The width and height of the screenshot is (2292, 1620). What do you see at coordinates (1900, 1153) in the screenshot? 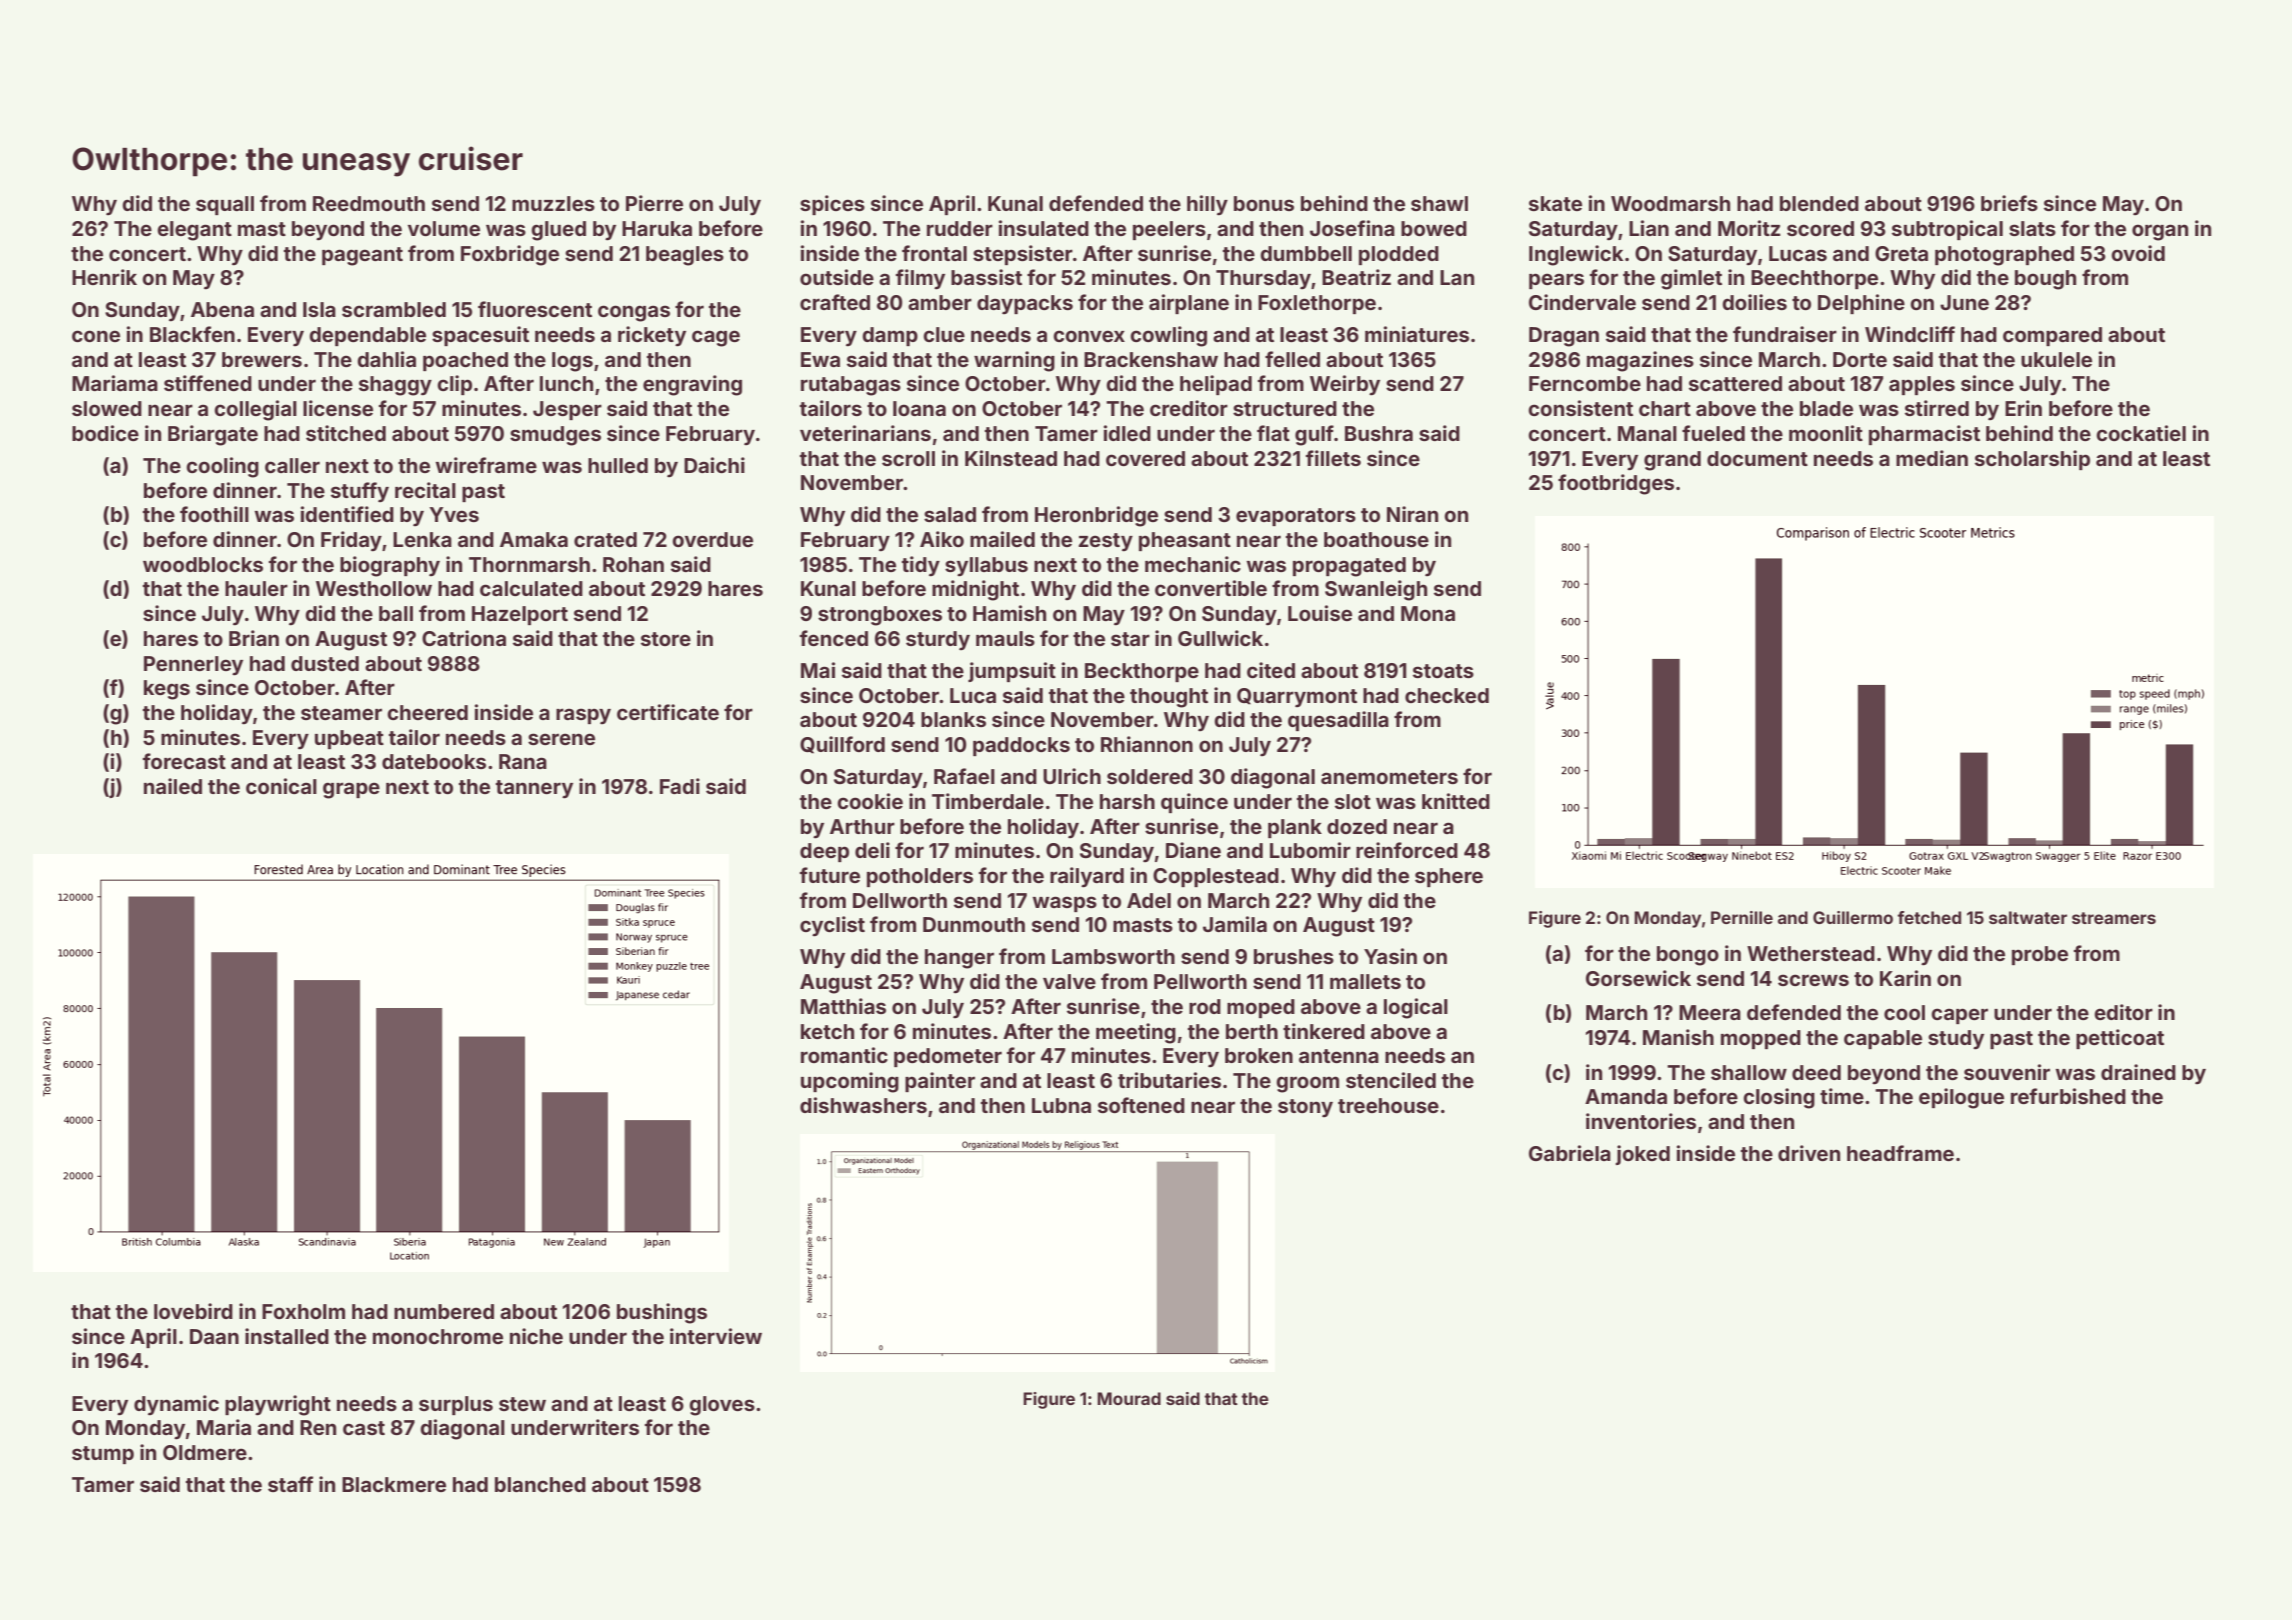
I see `headframe` at bounding box center [1900, 1153].
